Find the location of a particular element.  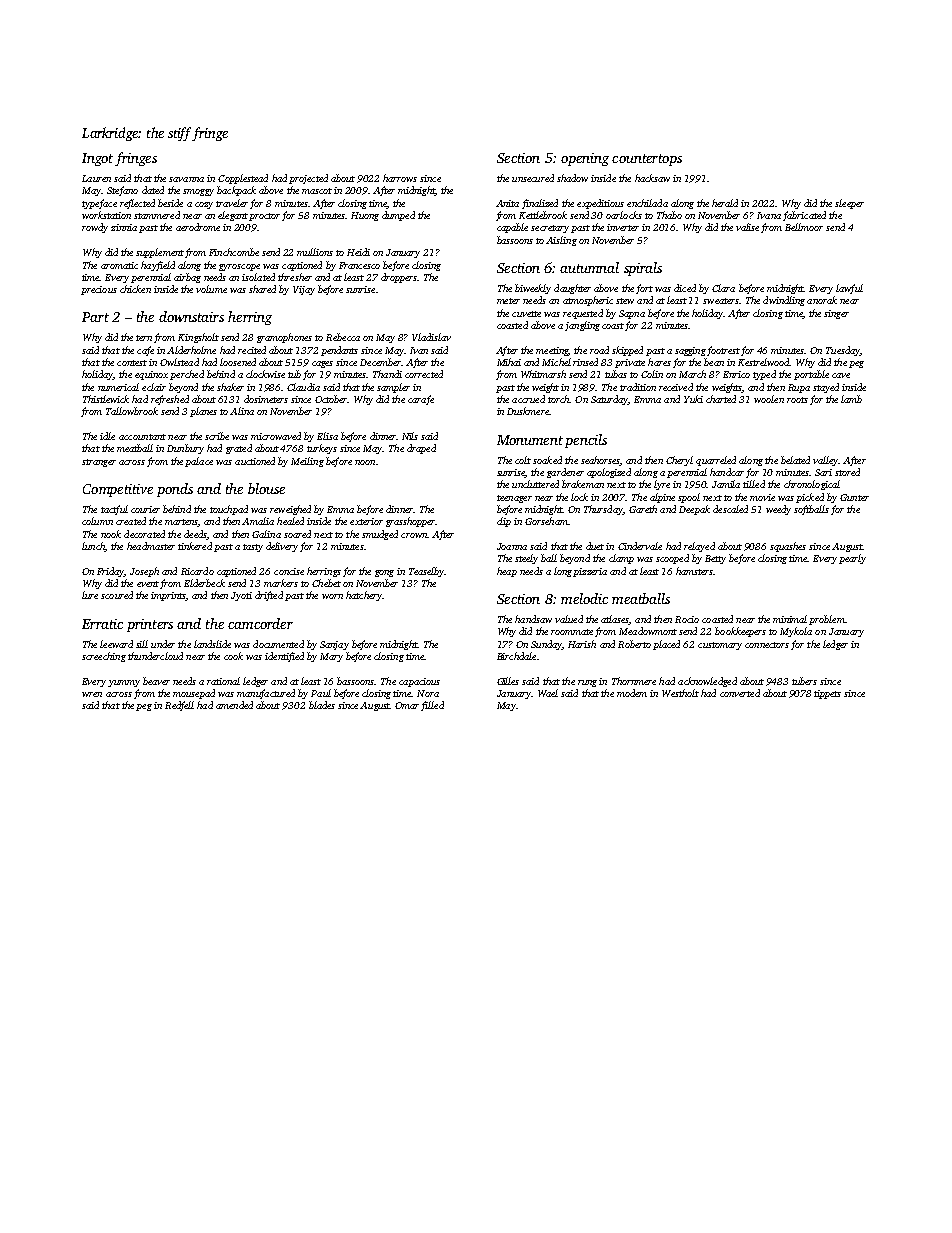

countertops is located at coordinates (647, 160).
